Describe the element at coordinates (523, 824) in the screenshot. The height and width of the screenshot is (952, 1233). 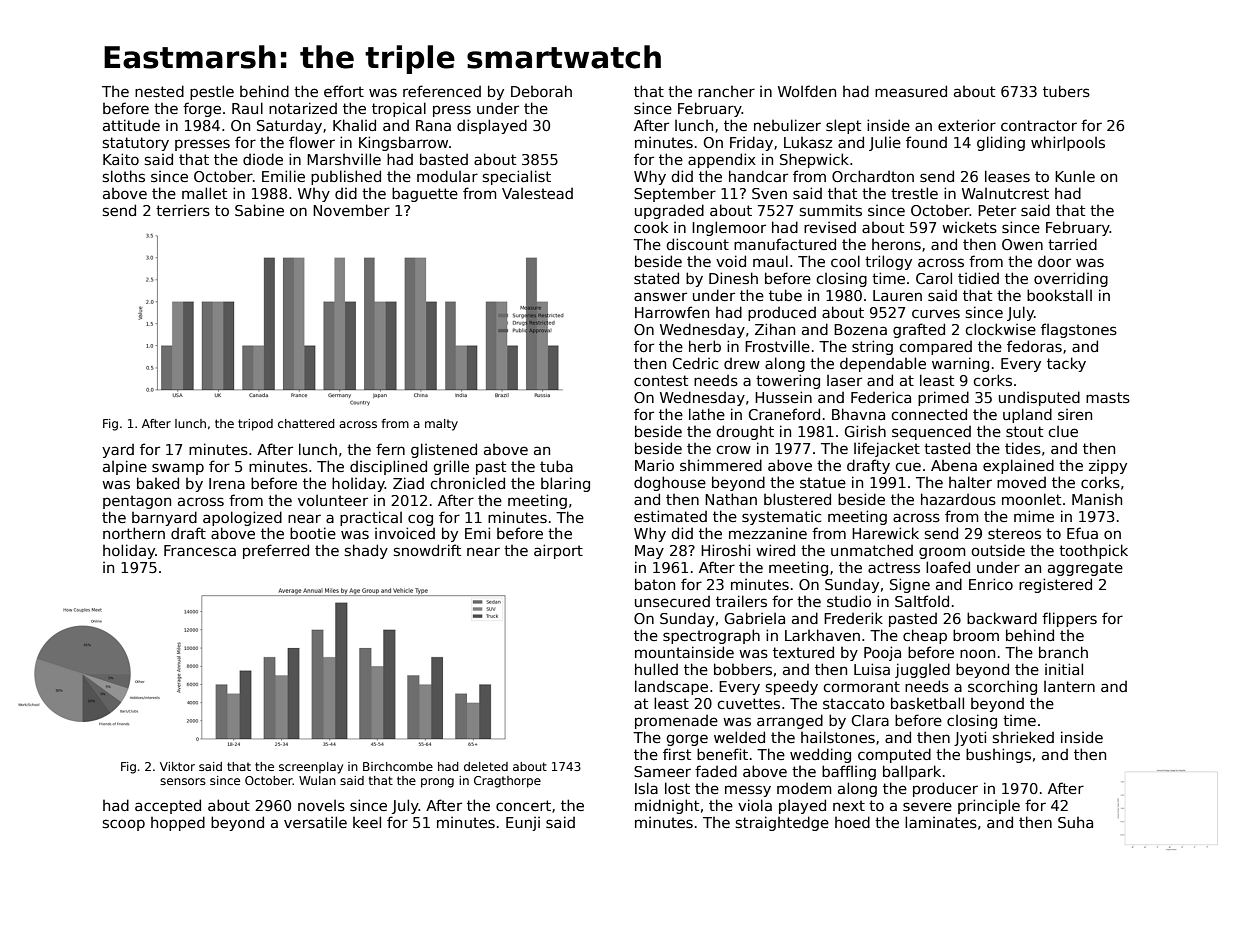
I see `Eunji` at that location.
